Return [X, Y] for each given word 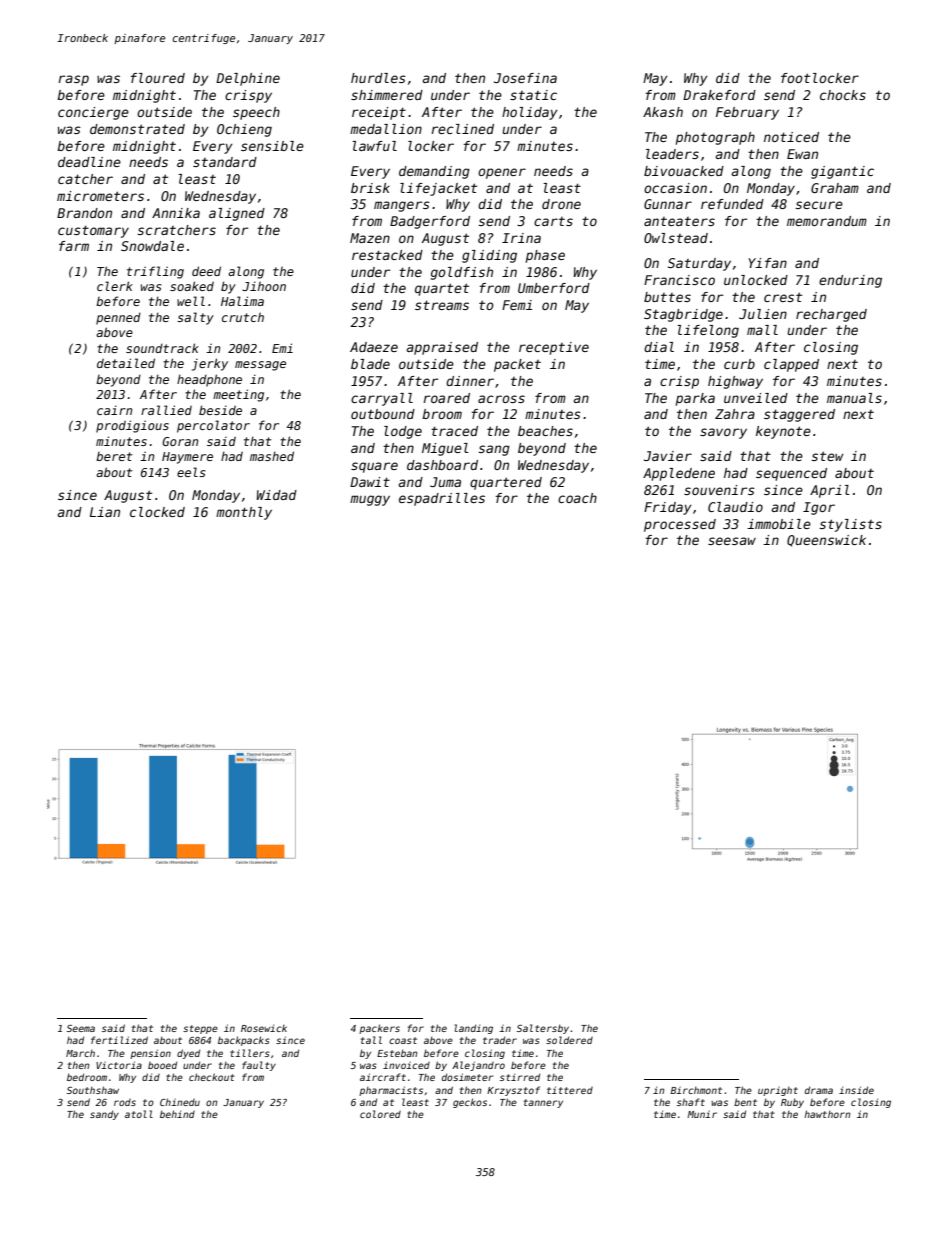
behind [177, 1114]
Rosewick [264, 1028]
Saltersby [543, 1029]
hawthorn [827, 1114]
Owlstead [676, 238]
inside [856, 1090]
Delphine [248, 79]
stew [828, 456]
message [260, 366]
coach [577, 498]
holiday [530, 113]
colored [380, 1114]
